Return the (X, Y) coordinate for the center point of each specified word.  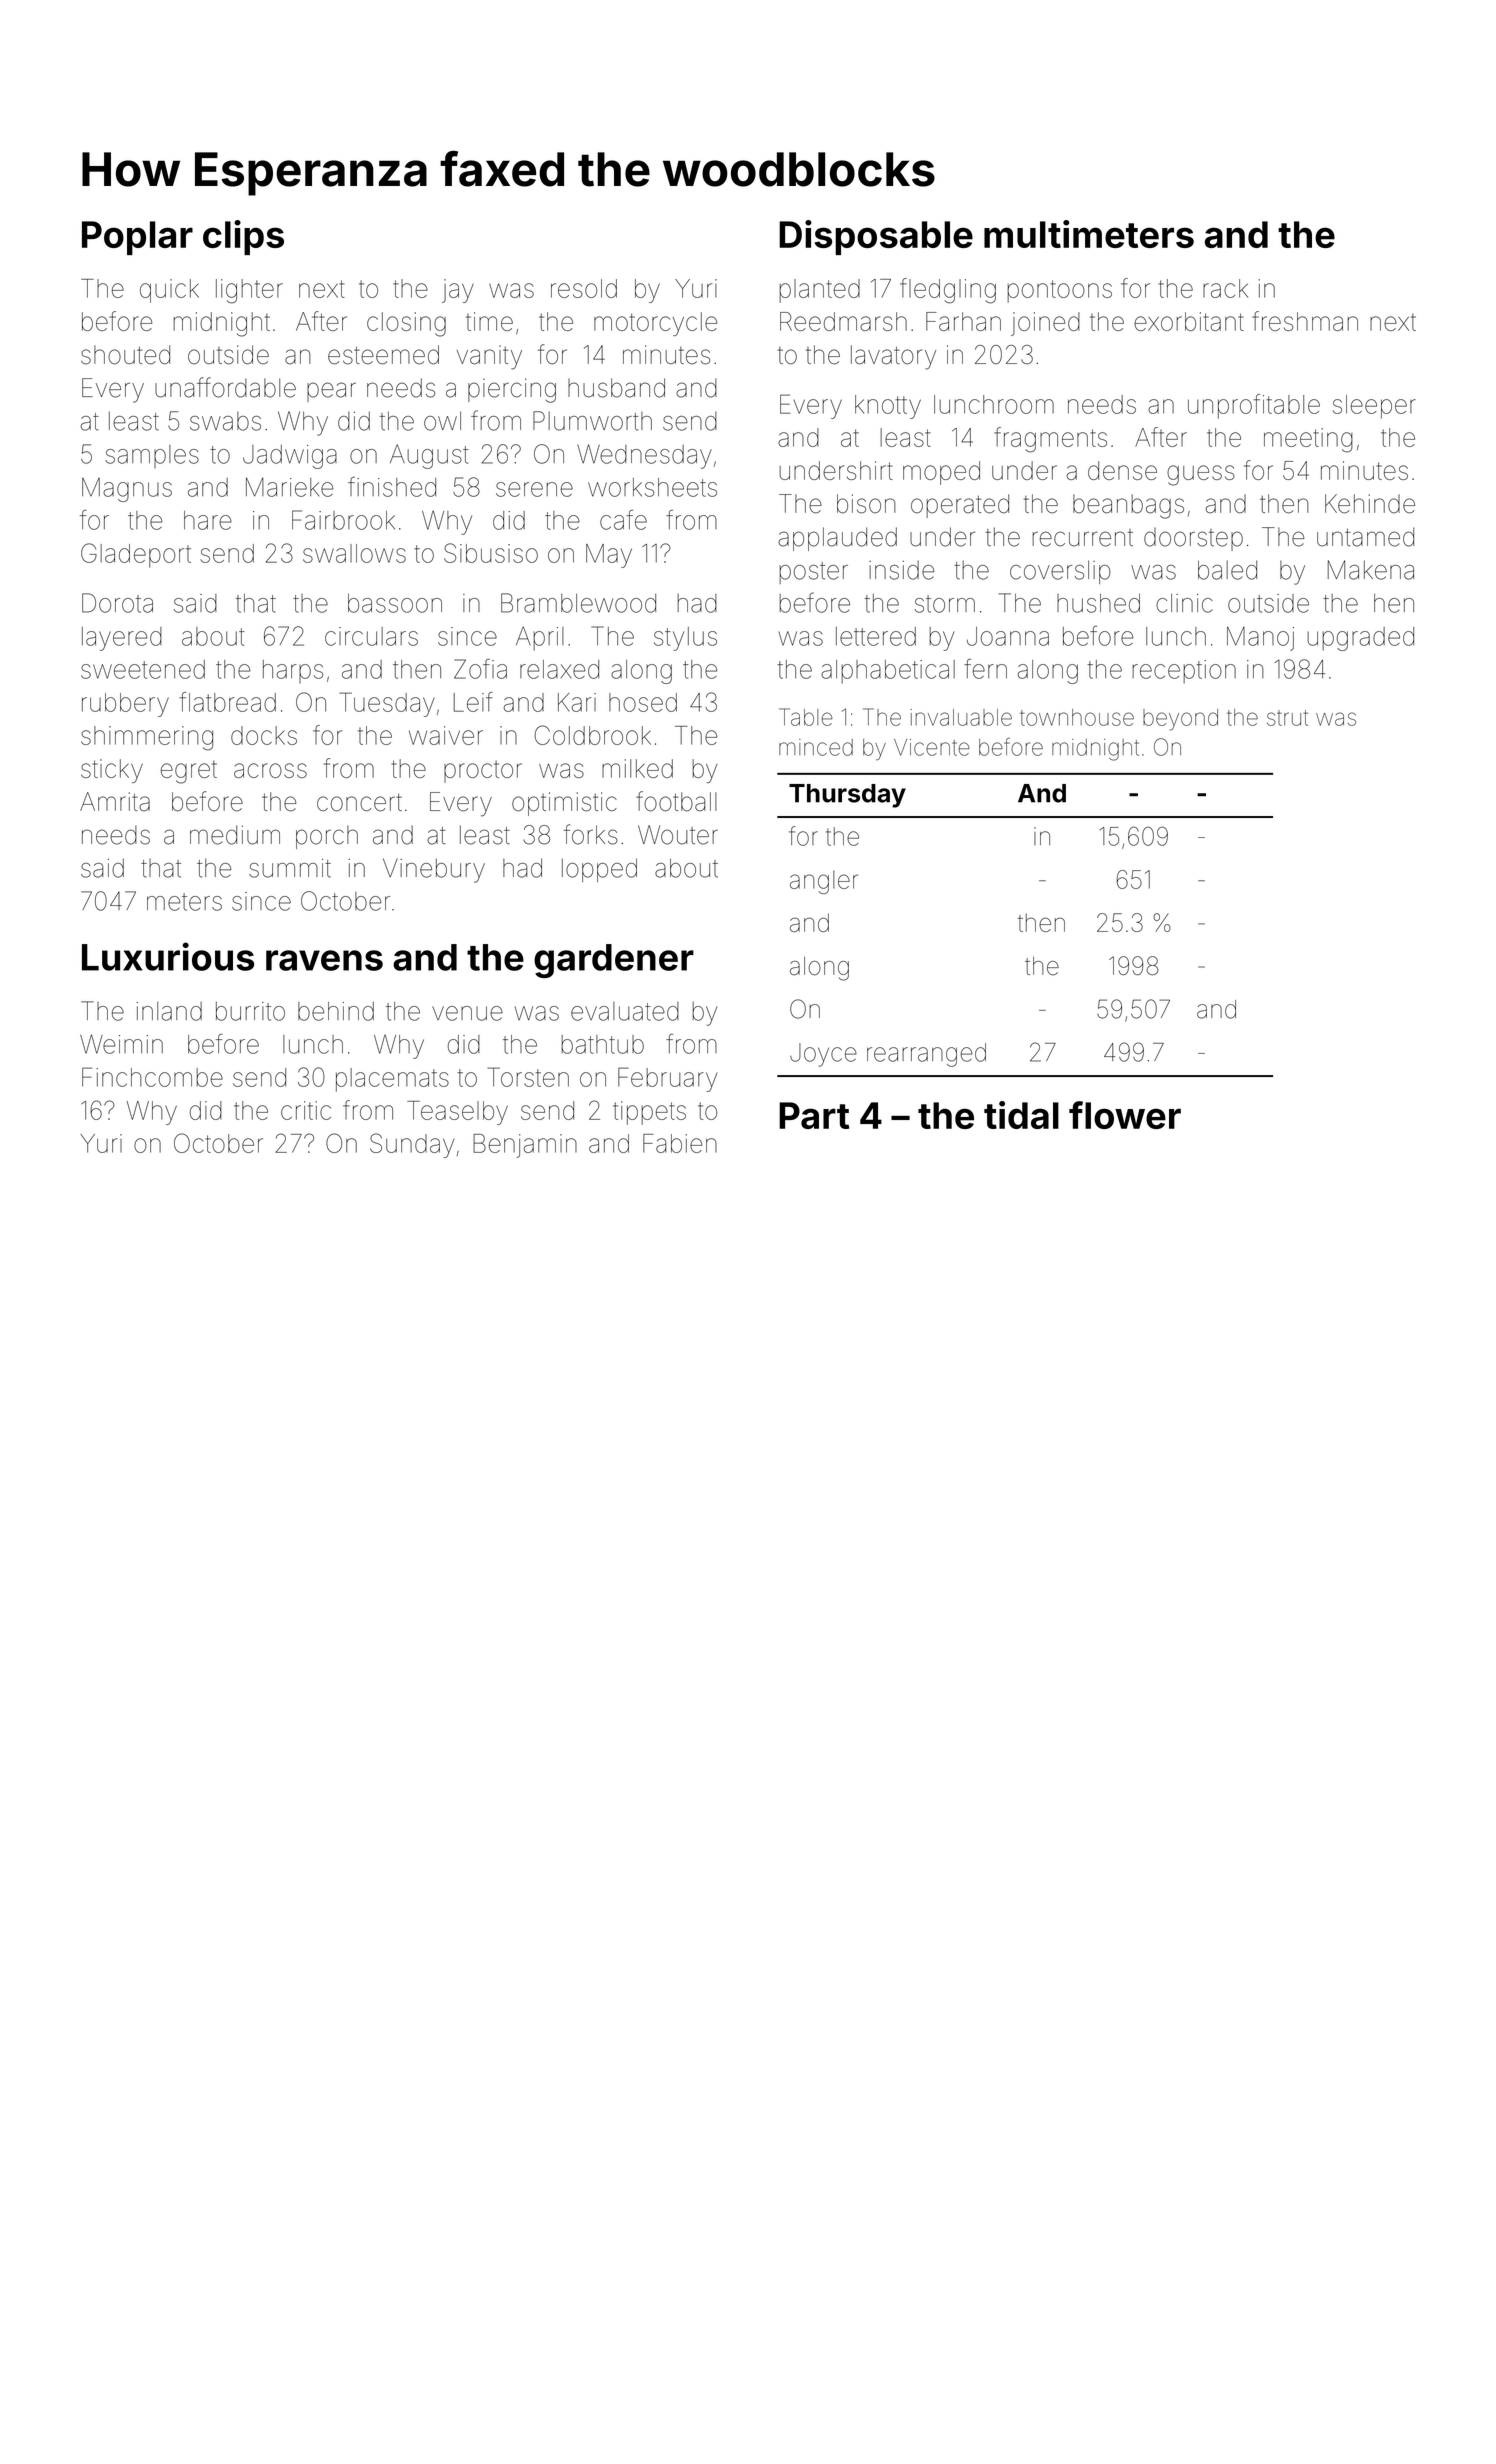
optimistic (564, 804)
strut (1287, 718)
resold (584, 288)
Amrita (115, 801)
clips (243, 237)
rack (1225, 288)
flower (1125, 1115)
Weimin (121, 1044)
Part (814, 1115)
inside (901, 570)
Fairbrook (343, 520)
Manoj (1260, 639)
